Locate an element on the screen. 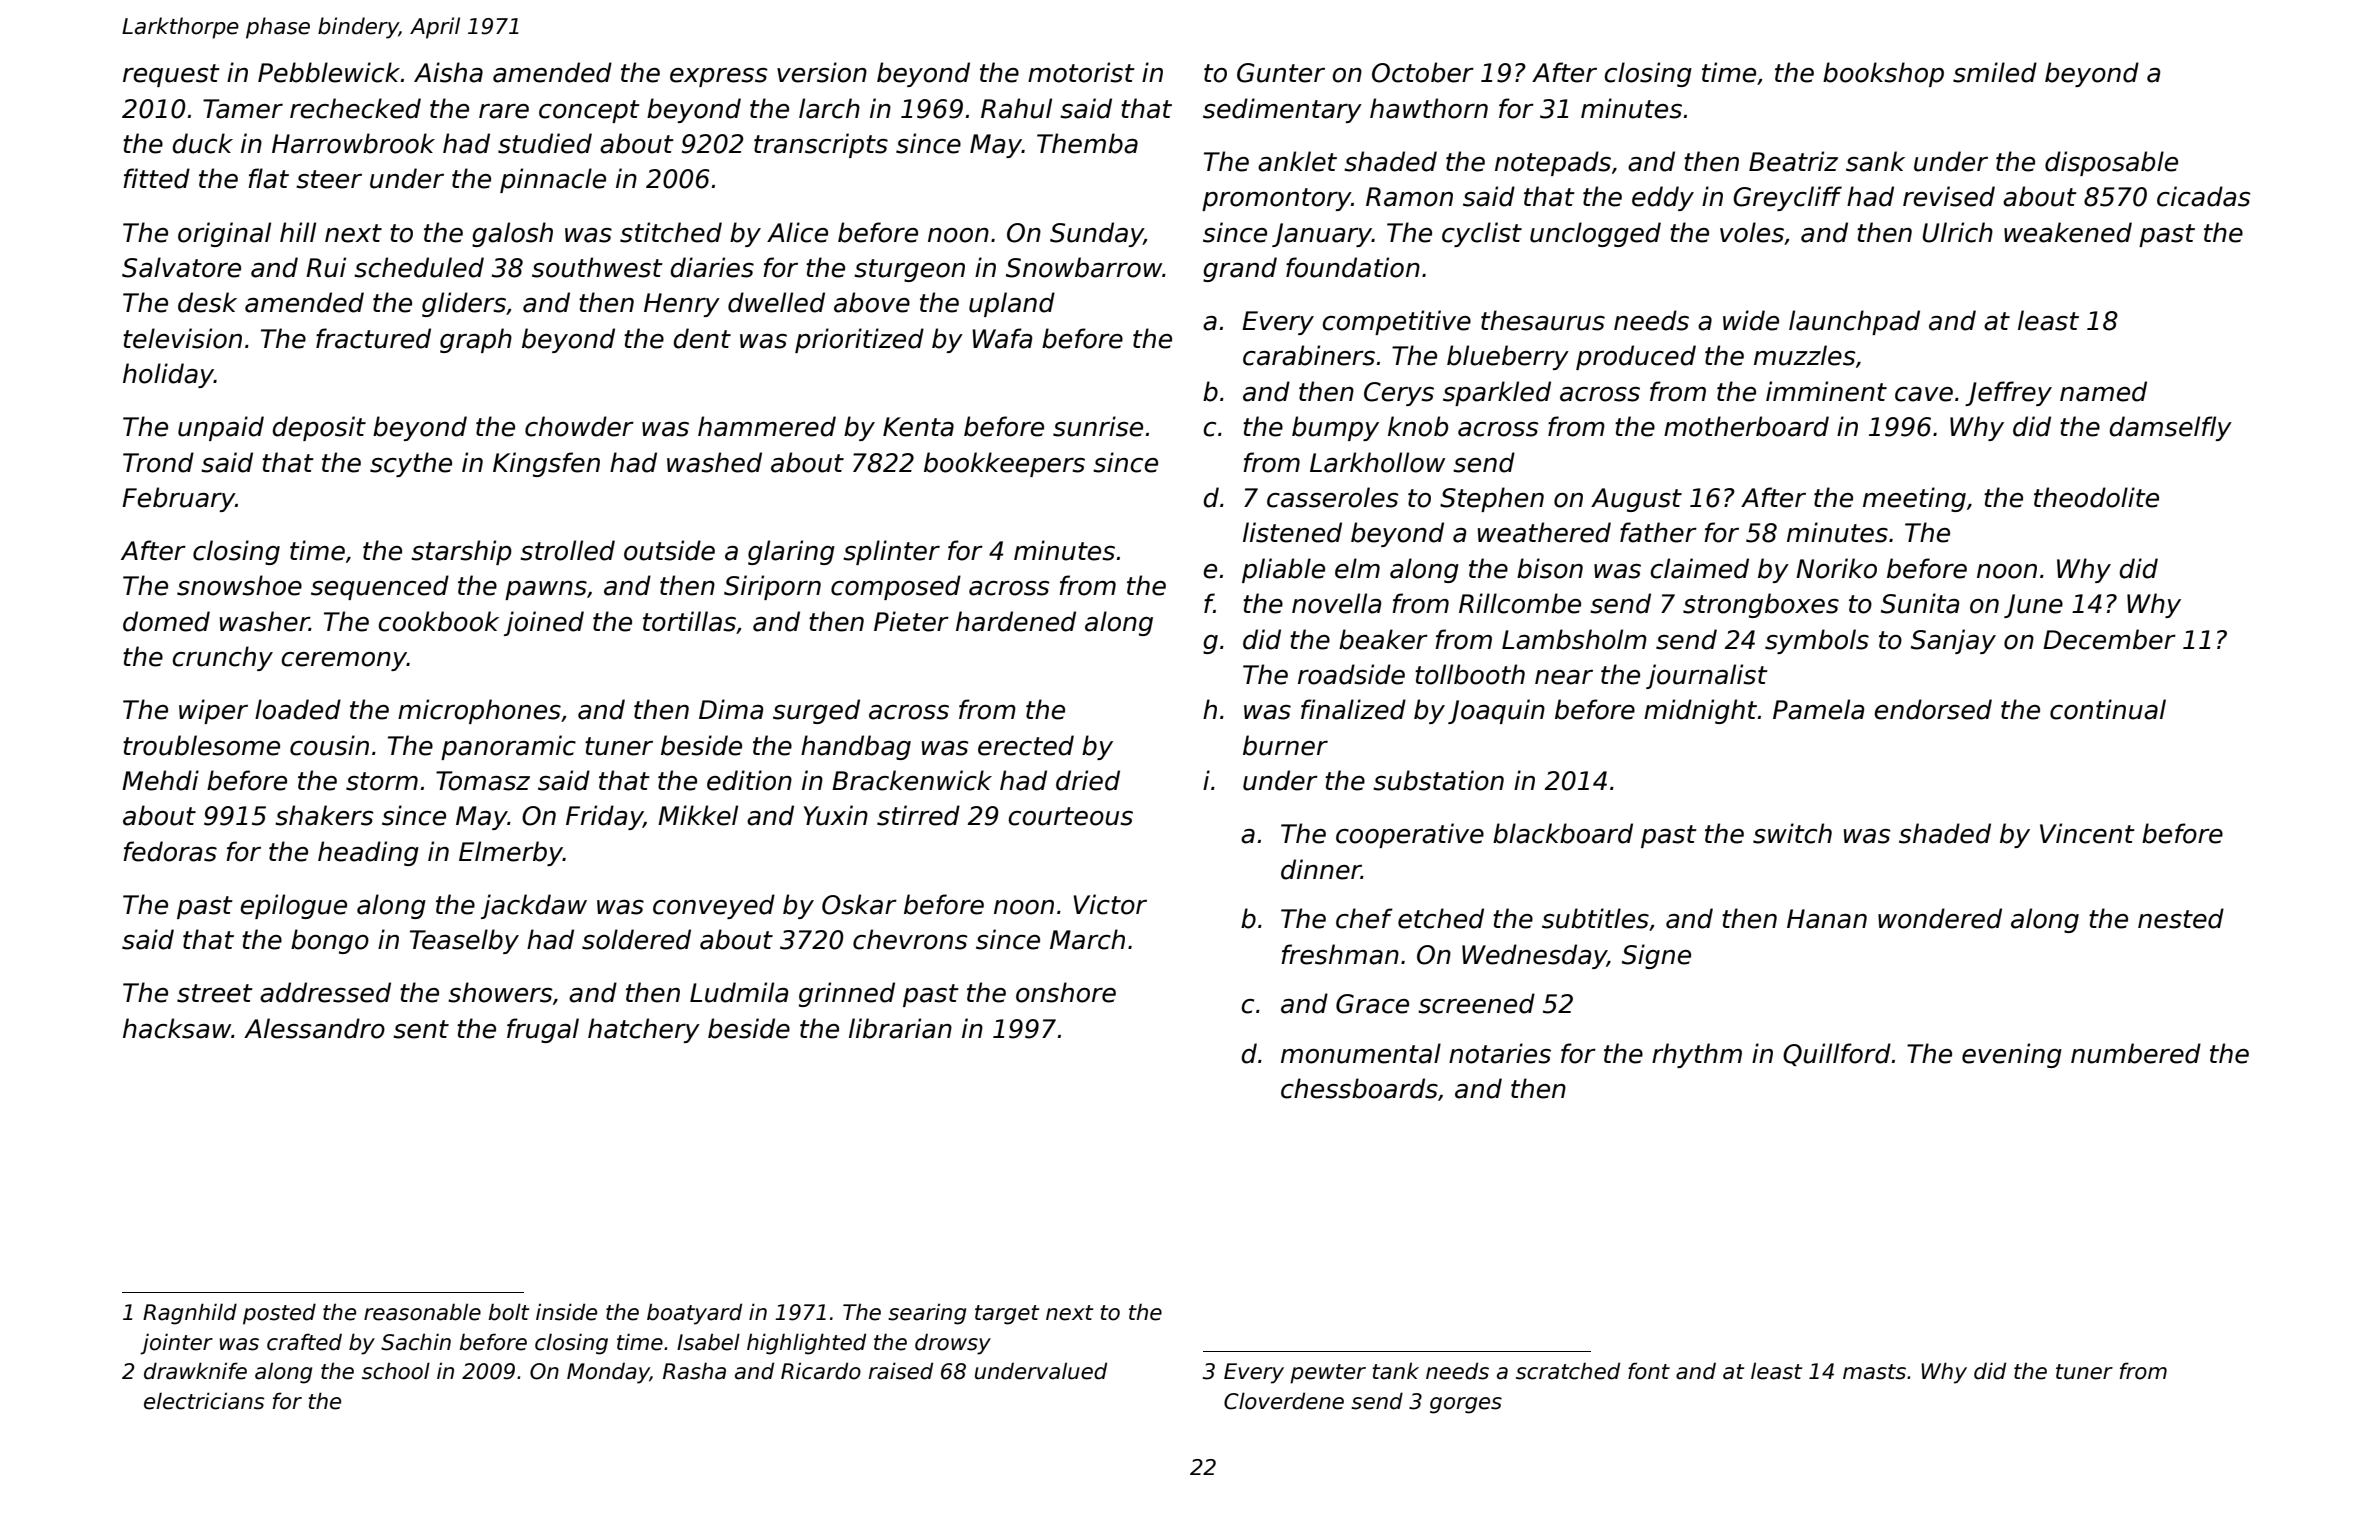 The width and height of the screenshot is (2380, 1540). street is located at coordinates (215, 993).
